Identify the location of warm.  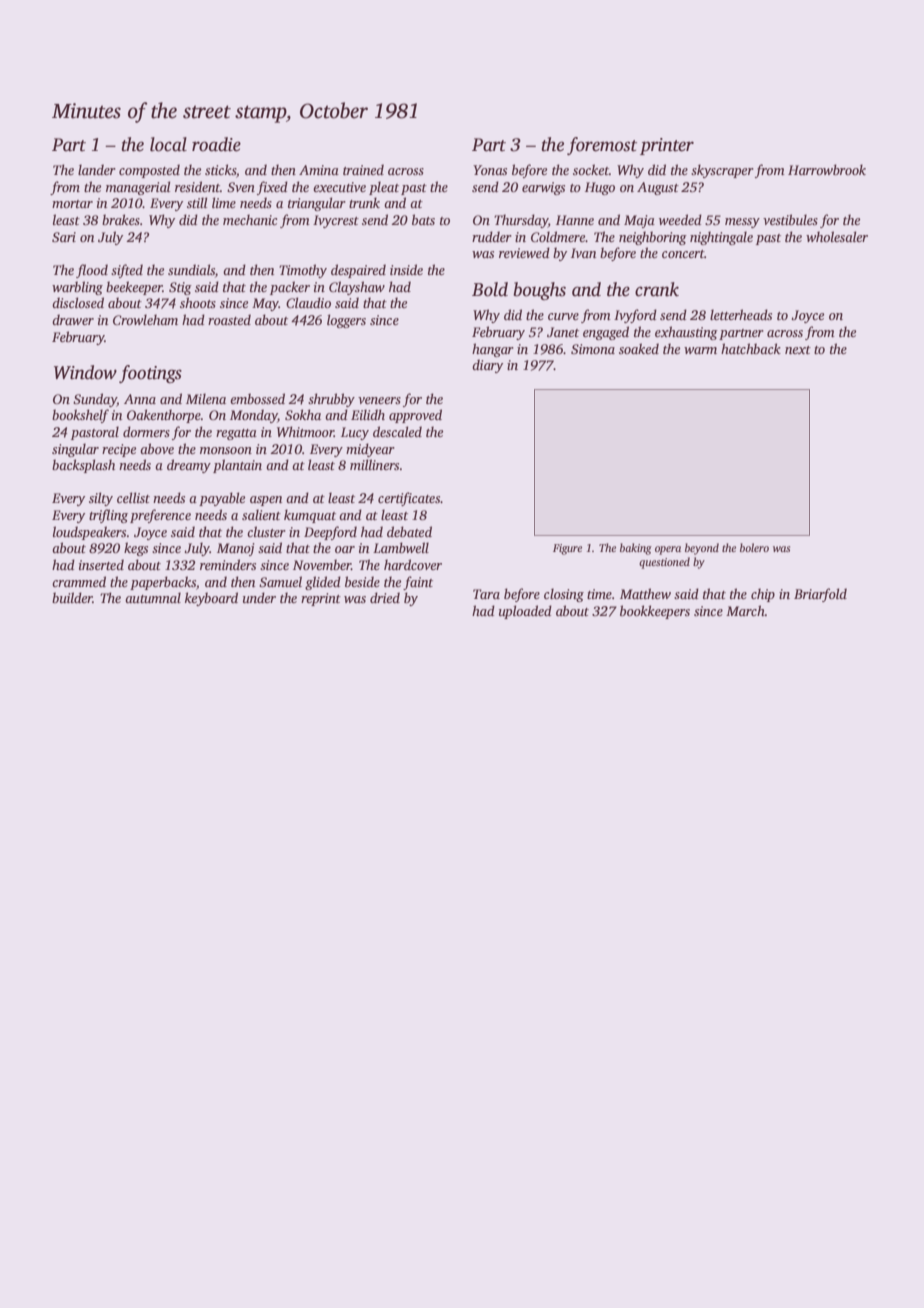
(700, 350).
